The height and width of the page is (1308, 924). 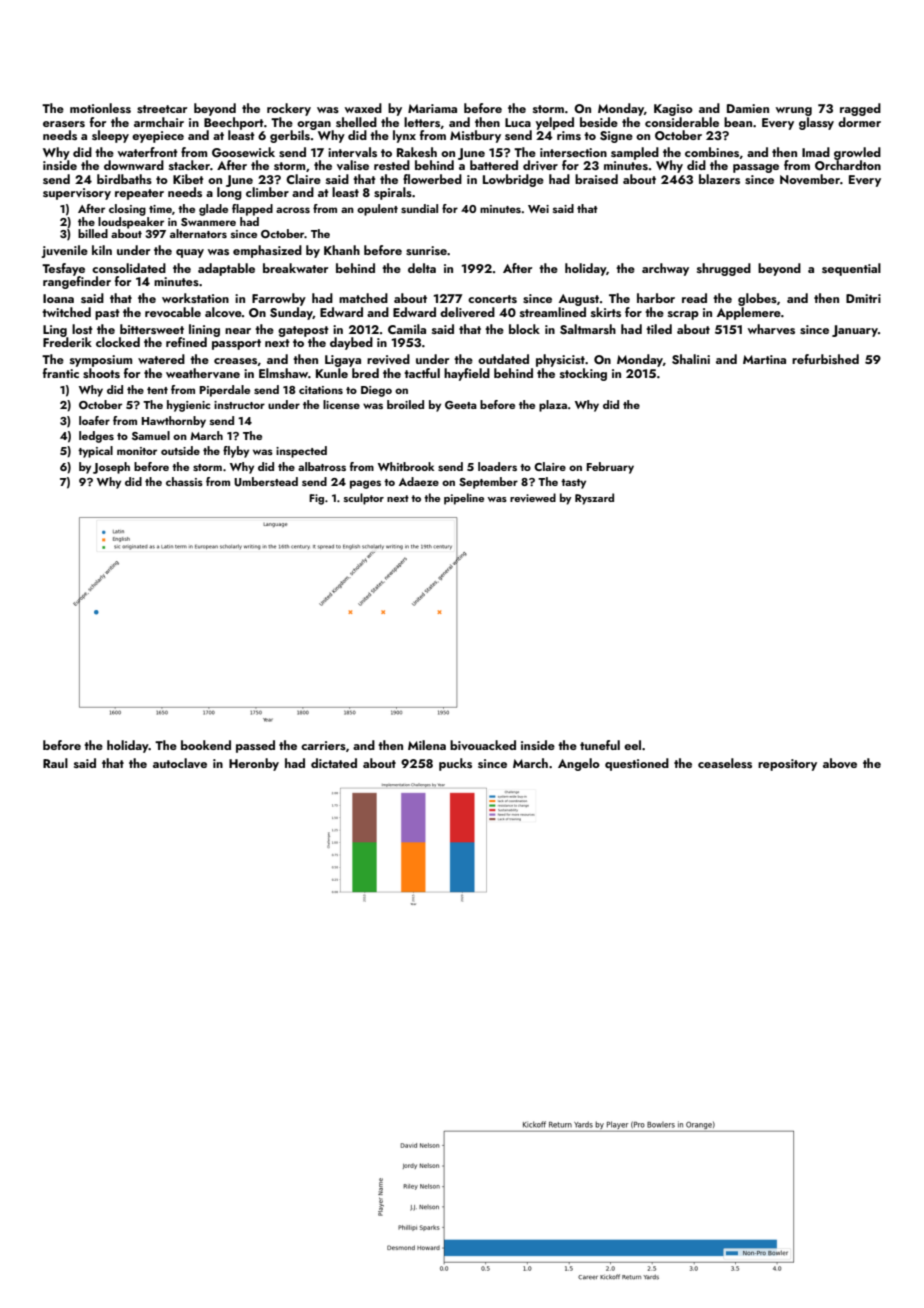 I want to click on refurbished, so click(x=825, y=359).
